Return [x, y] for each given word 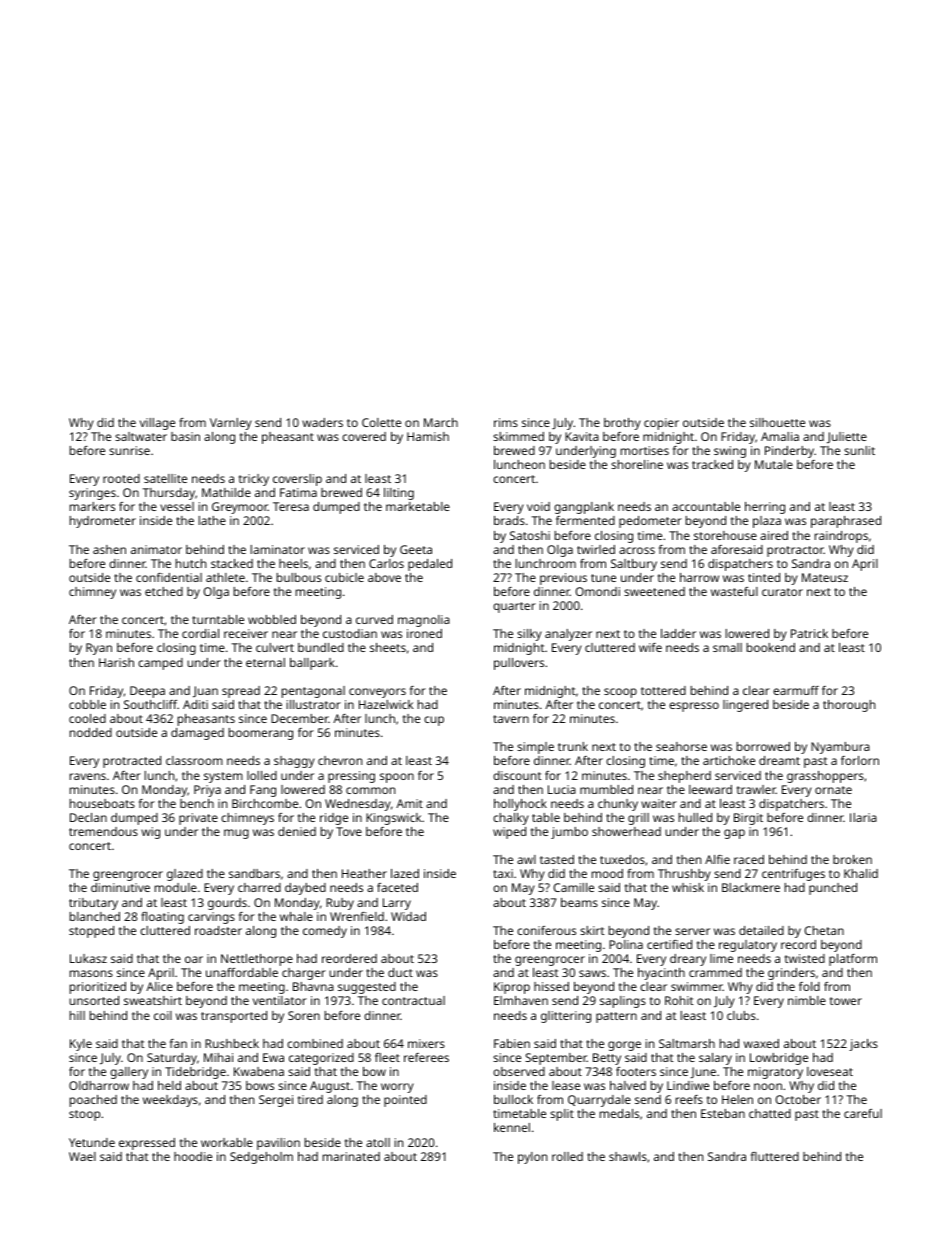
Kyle [81, 1045]
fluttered [775, 1156]
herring [765, 508]
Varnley [231, 424]
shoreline [637, 464]
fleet [387, 1057]
